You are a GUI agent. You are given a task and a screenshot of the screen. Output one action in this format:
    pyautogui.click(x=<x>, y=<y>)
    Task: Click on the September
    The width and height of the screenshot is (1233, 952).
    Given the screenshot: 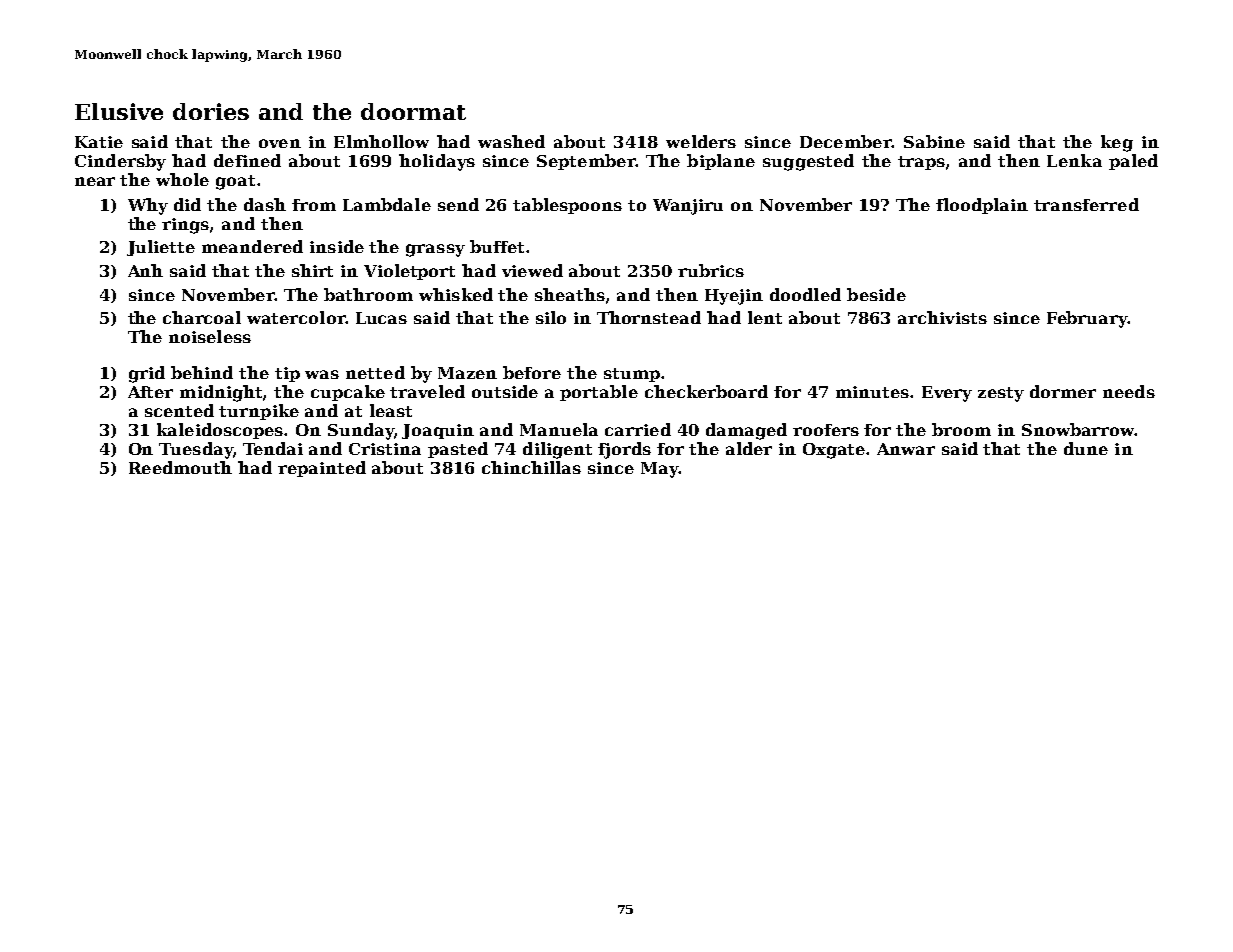 What is the action you would take?
    pyautogui.click(x=586, y=162)
